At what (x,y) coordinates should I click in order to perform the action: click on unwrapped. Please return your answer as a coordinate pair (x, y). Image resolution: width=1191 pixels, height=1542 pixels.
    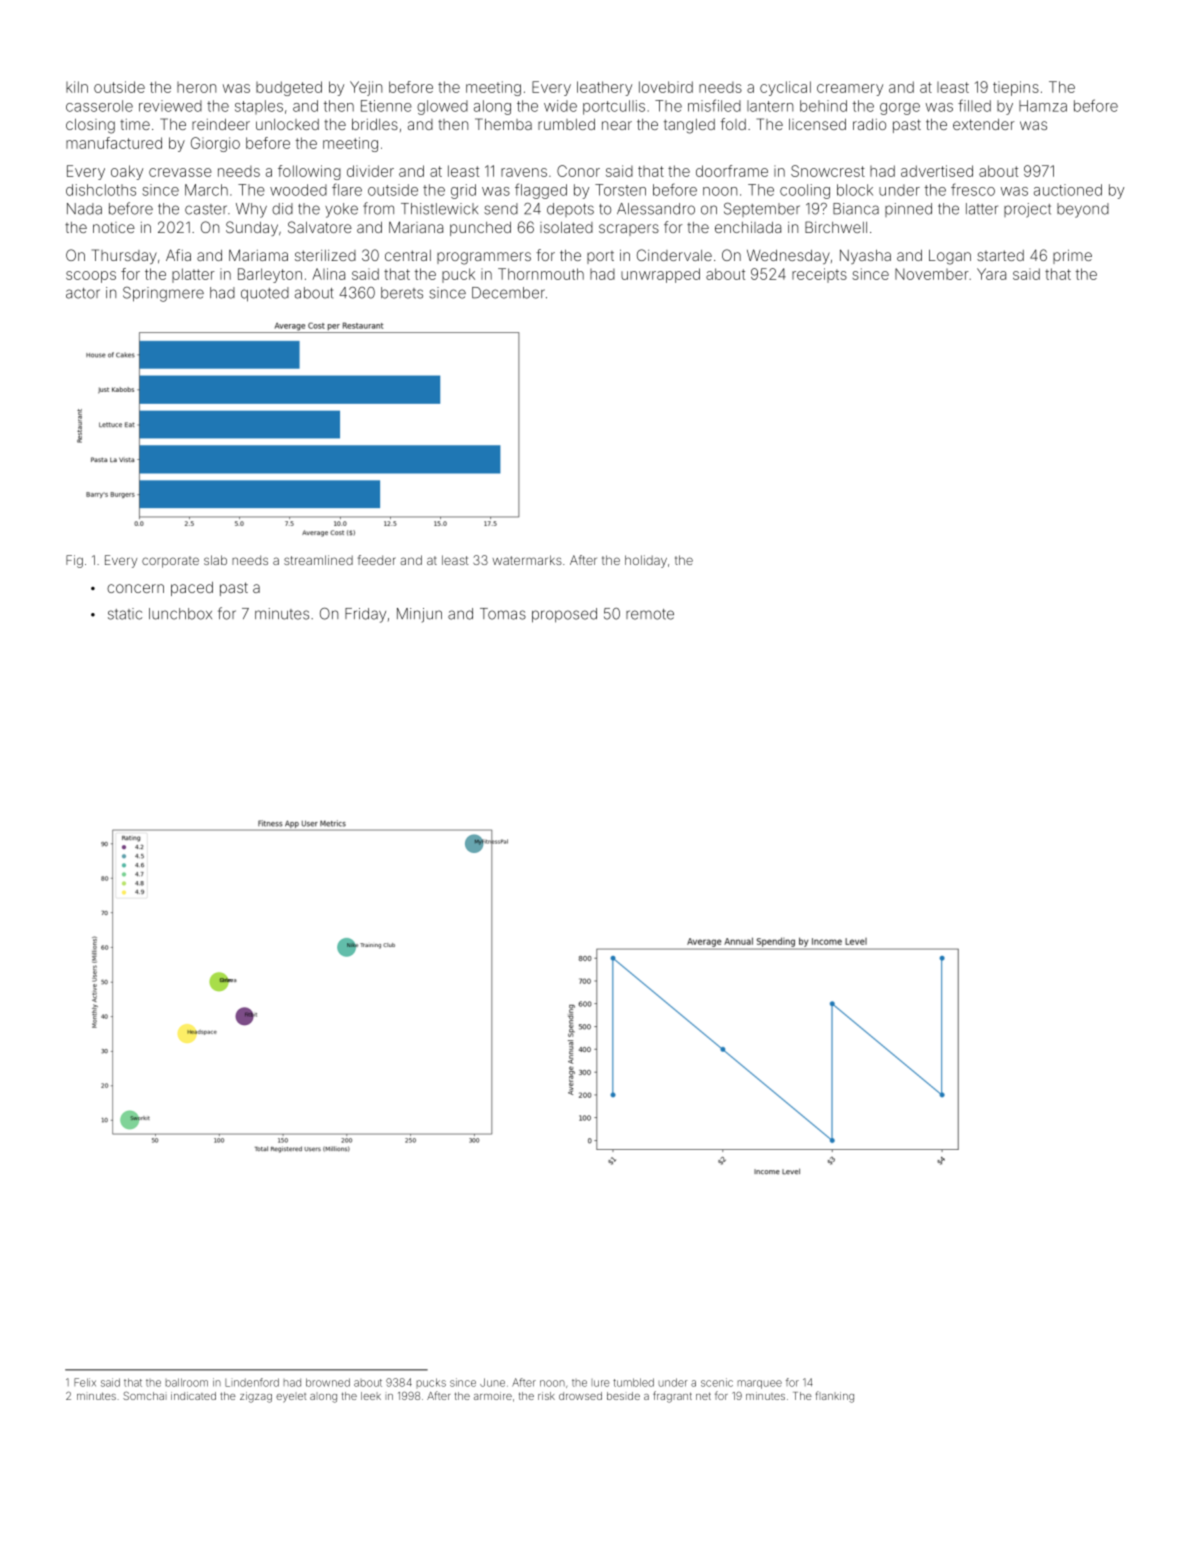
    Looking at the image, I should click on (660, 275).
